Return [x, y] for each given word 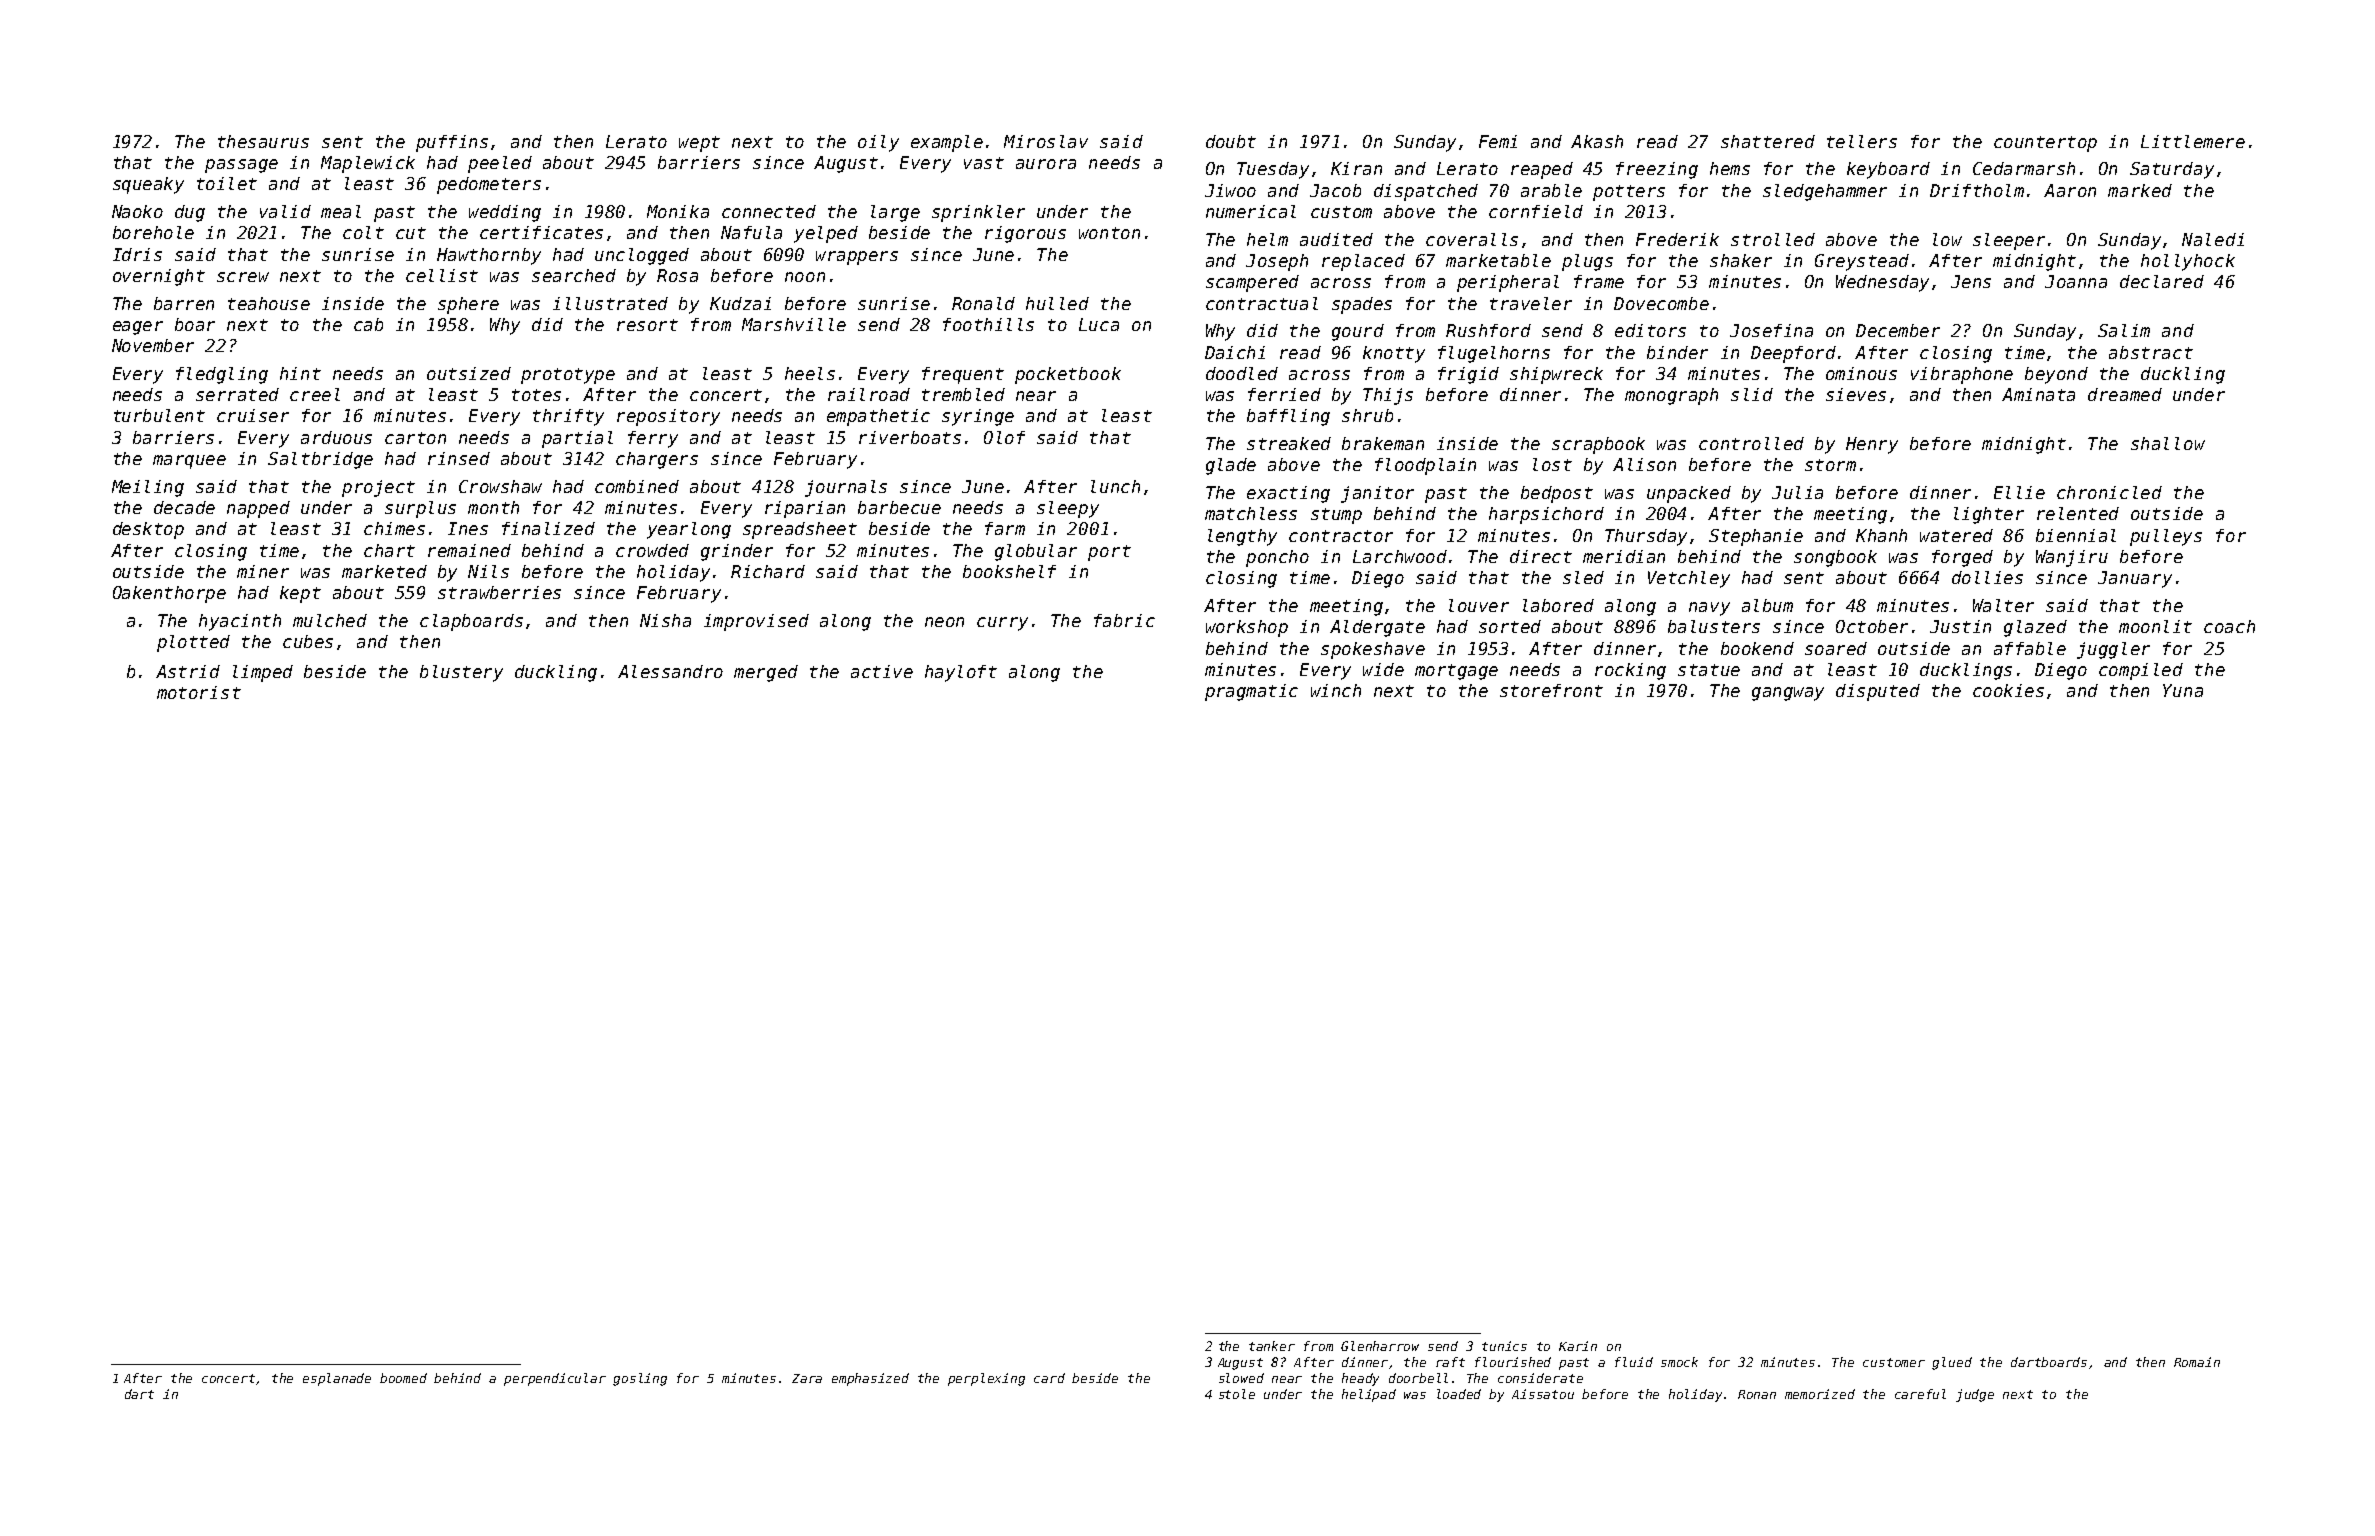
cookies [2008, 690]
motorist [199, 692]
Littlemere [2193, 141]
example [947, 143]
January [2135, 579]
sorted [1510, 626]
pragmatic [1251, 692]
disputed [1878, 692]
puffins [452, 143]
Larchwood [1400, 556]
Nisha [665, 620]
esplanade [337, 1379]
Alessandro [670, 671]
